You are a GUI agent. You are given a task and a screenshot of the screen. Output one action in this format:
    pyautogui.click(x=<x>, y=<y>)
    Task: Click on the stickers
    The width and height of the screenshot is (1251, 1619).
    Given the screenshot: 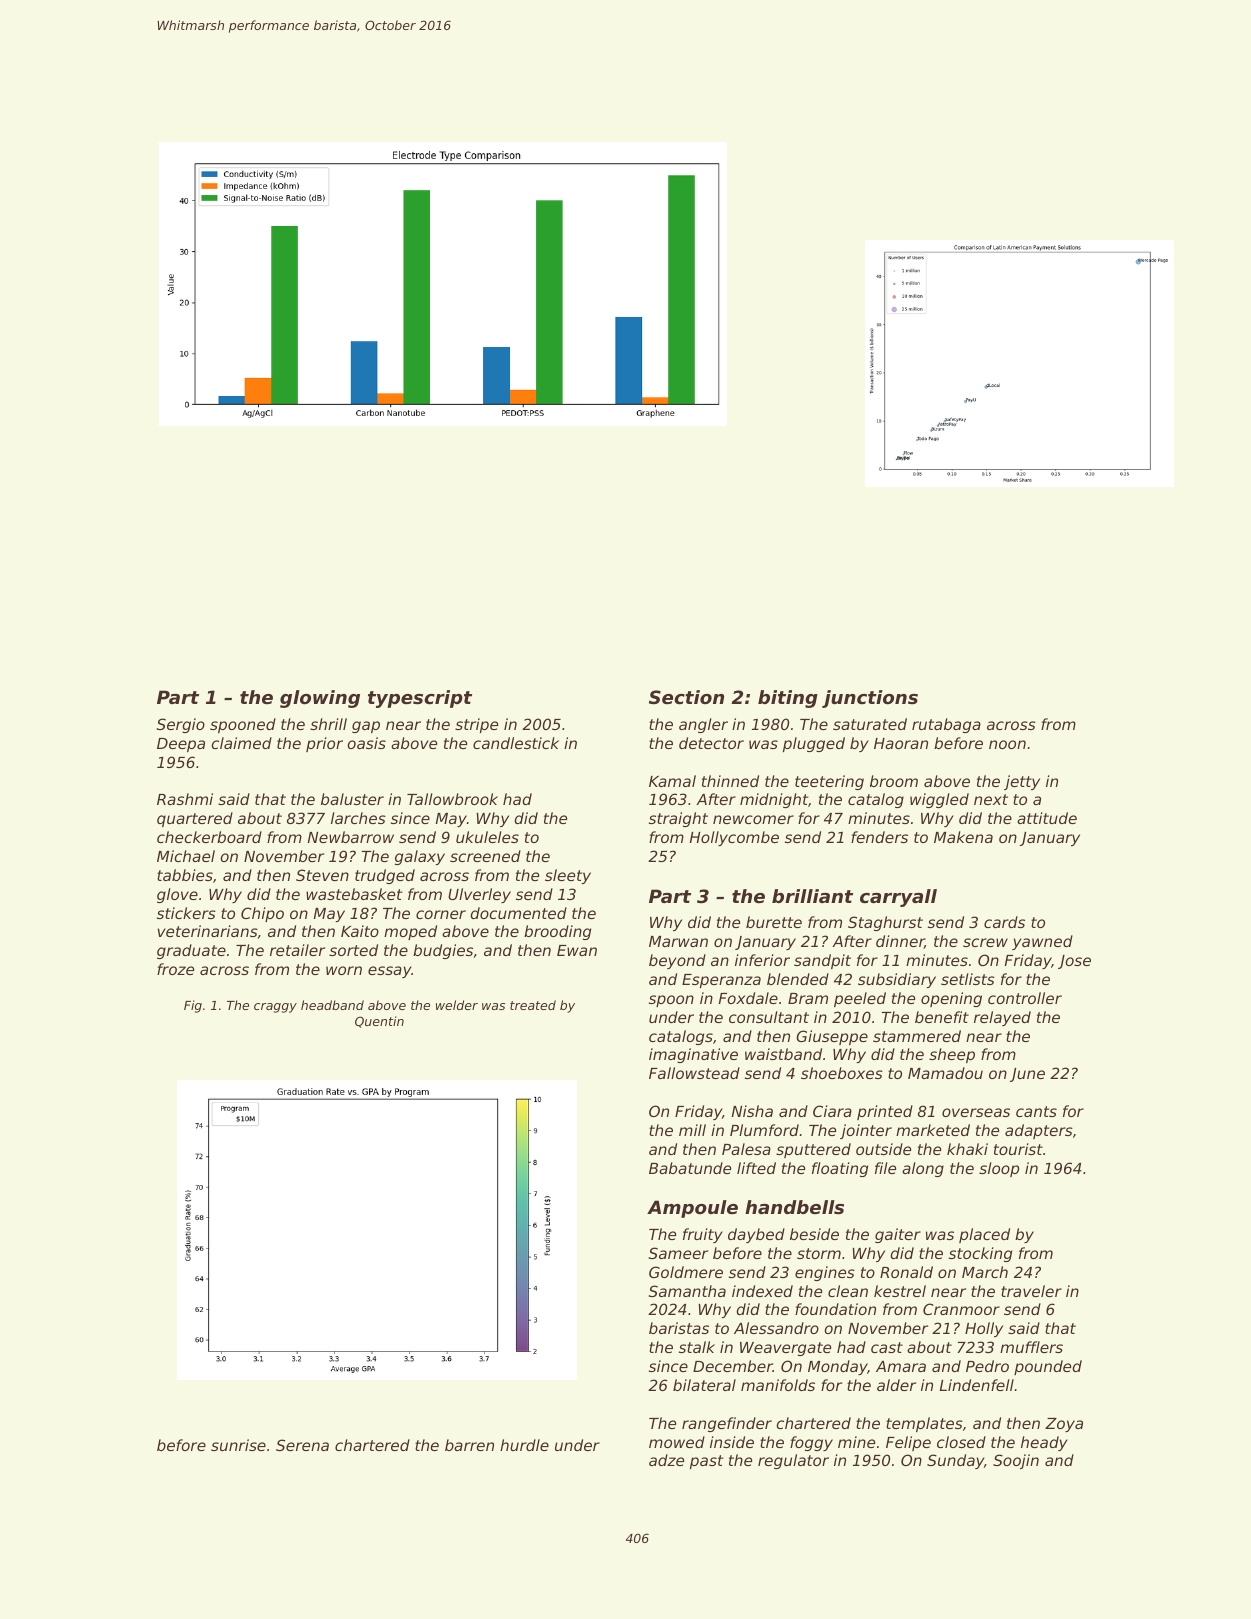 What is the action you would take?
    pyautogui.click(x=186, y=913)
